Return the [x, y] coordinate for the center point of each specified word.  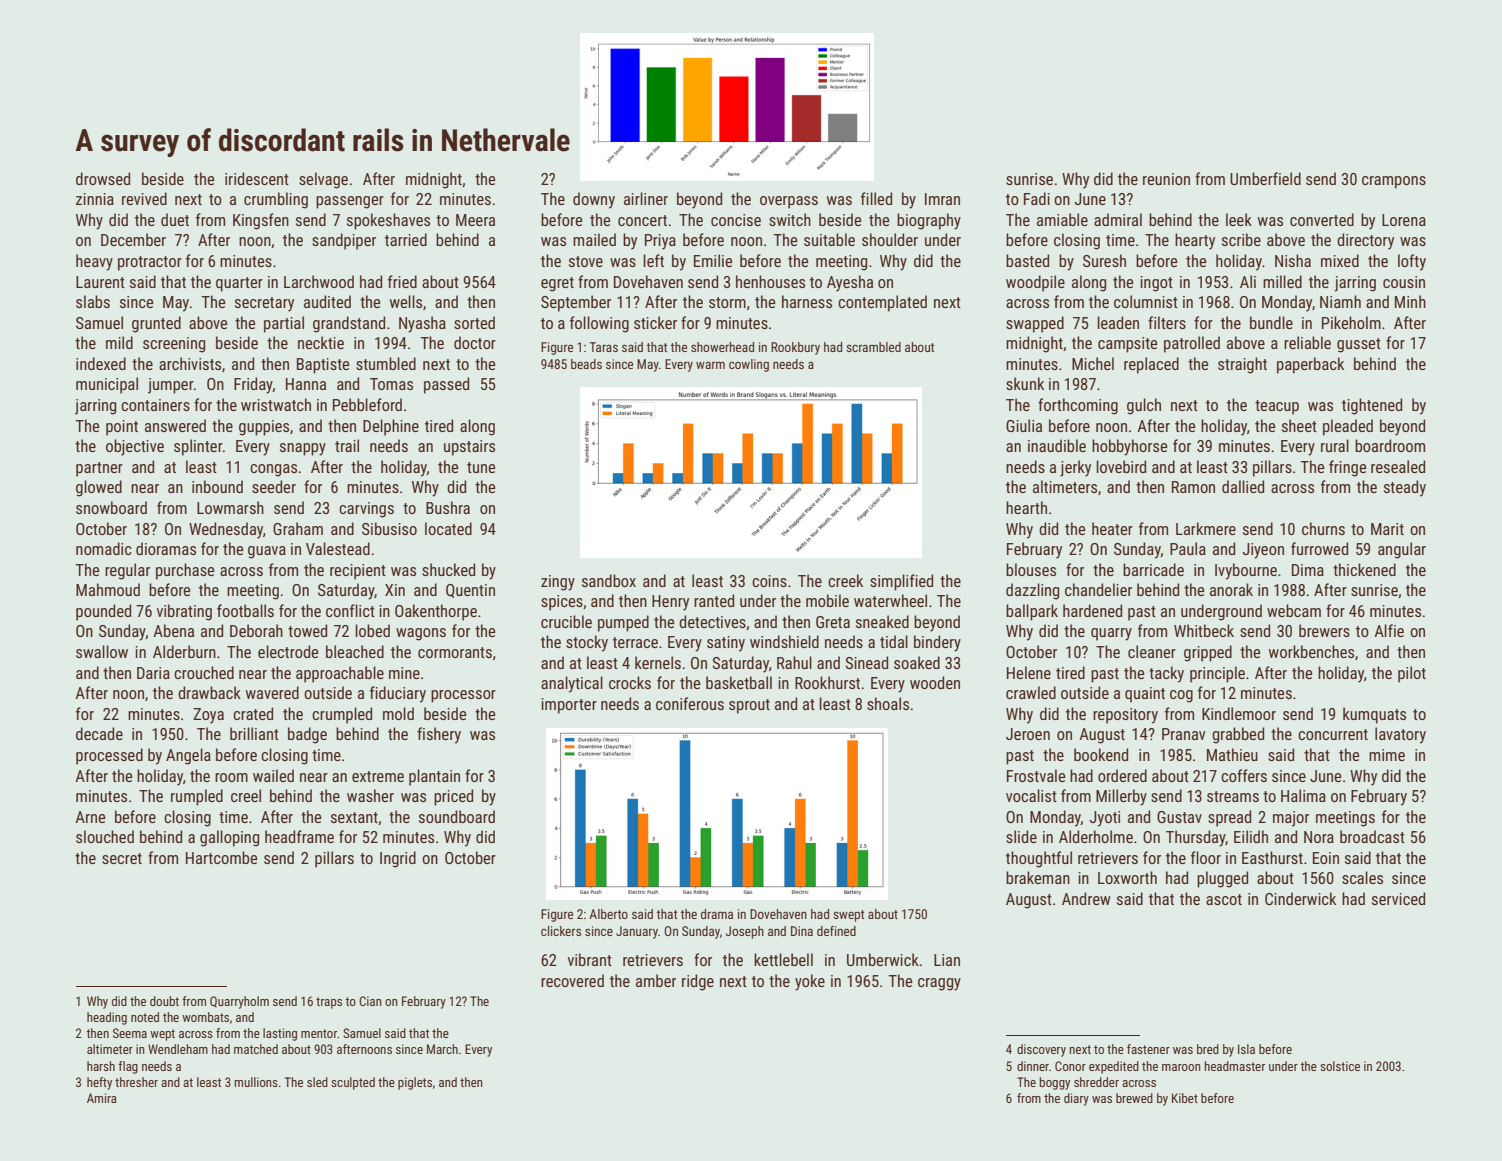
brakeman [1038, 877]
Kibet [1185, 1098]
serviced [1398, 898]
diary [1076, 1099]
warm [710, 365]
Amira [102, 1098]
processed [109, 756]
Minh [1410, 301]
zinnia [95, 199]
